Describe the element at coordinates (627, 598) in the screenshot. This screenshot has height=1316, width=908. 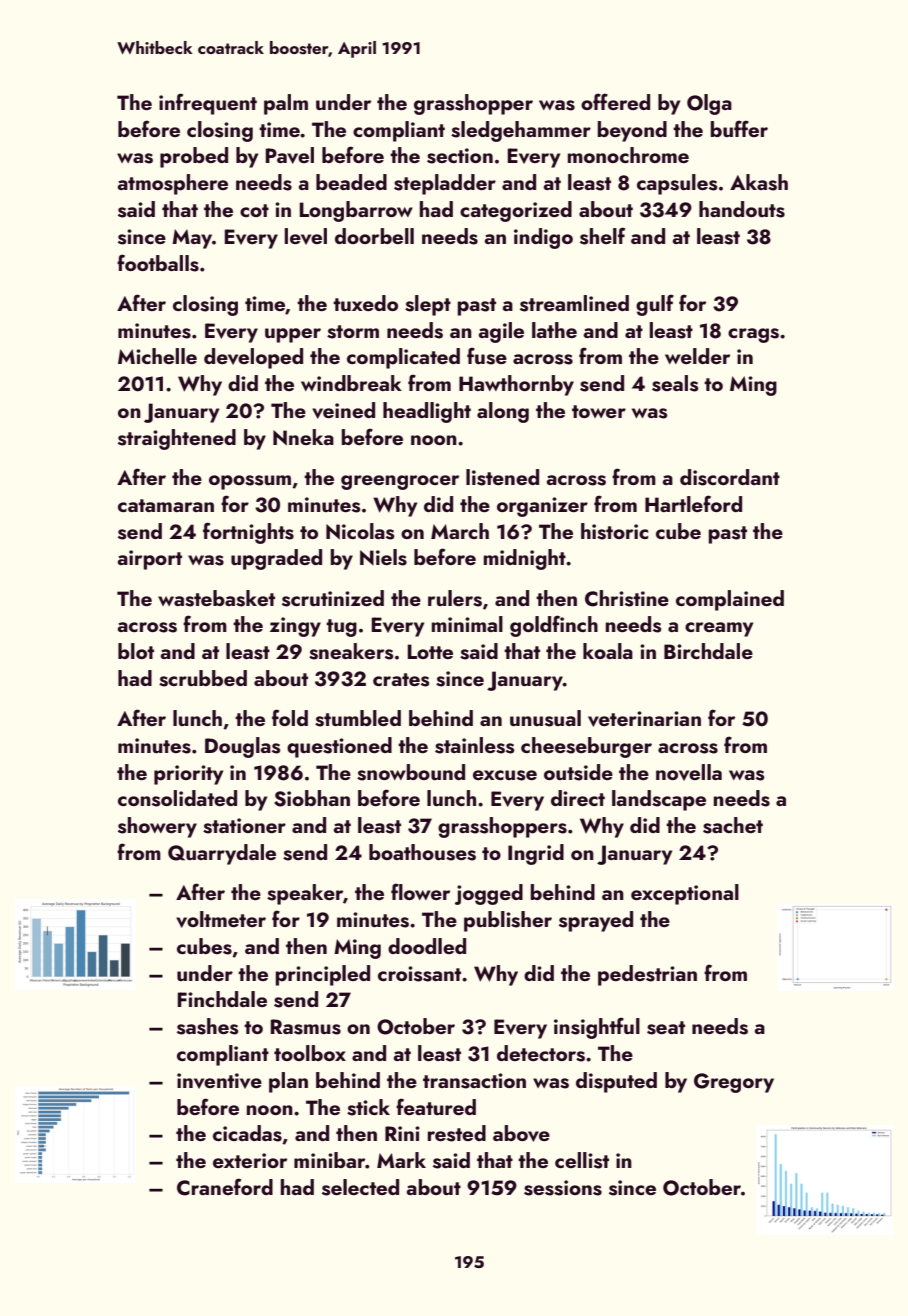
I see `Christine` at that location.
